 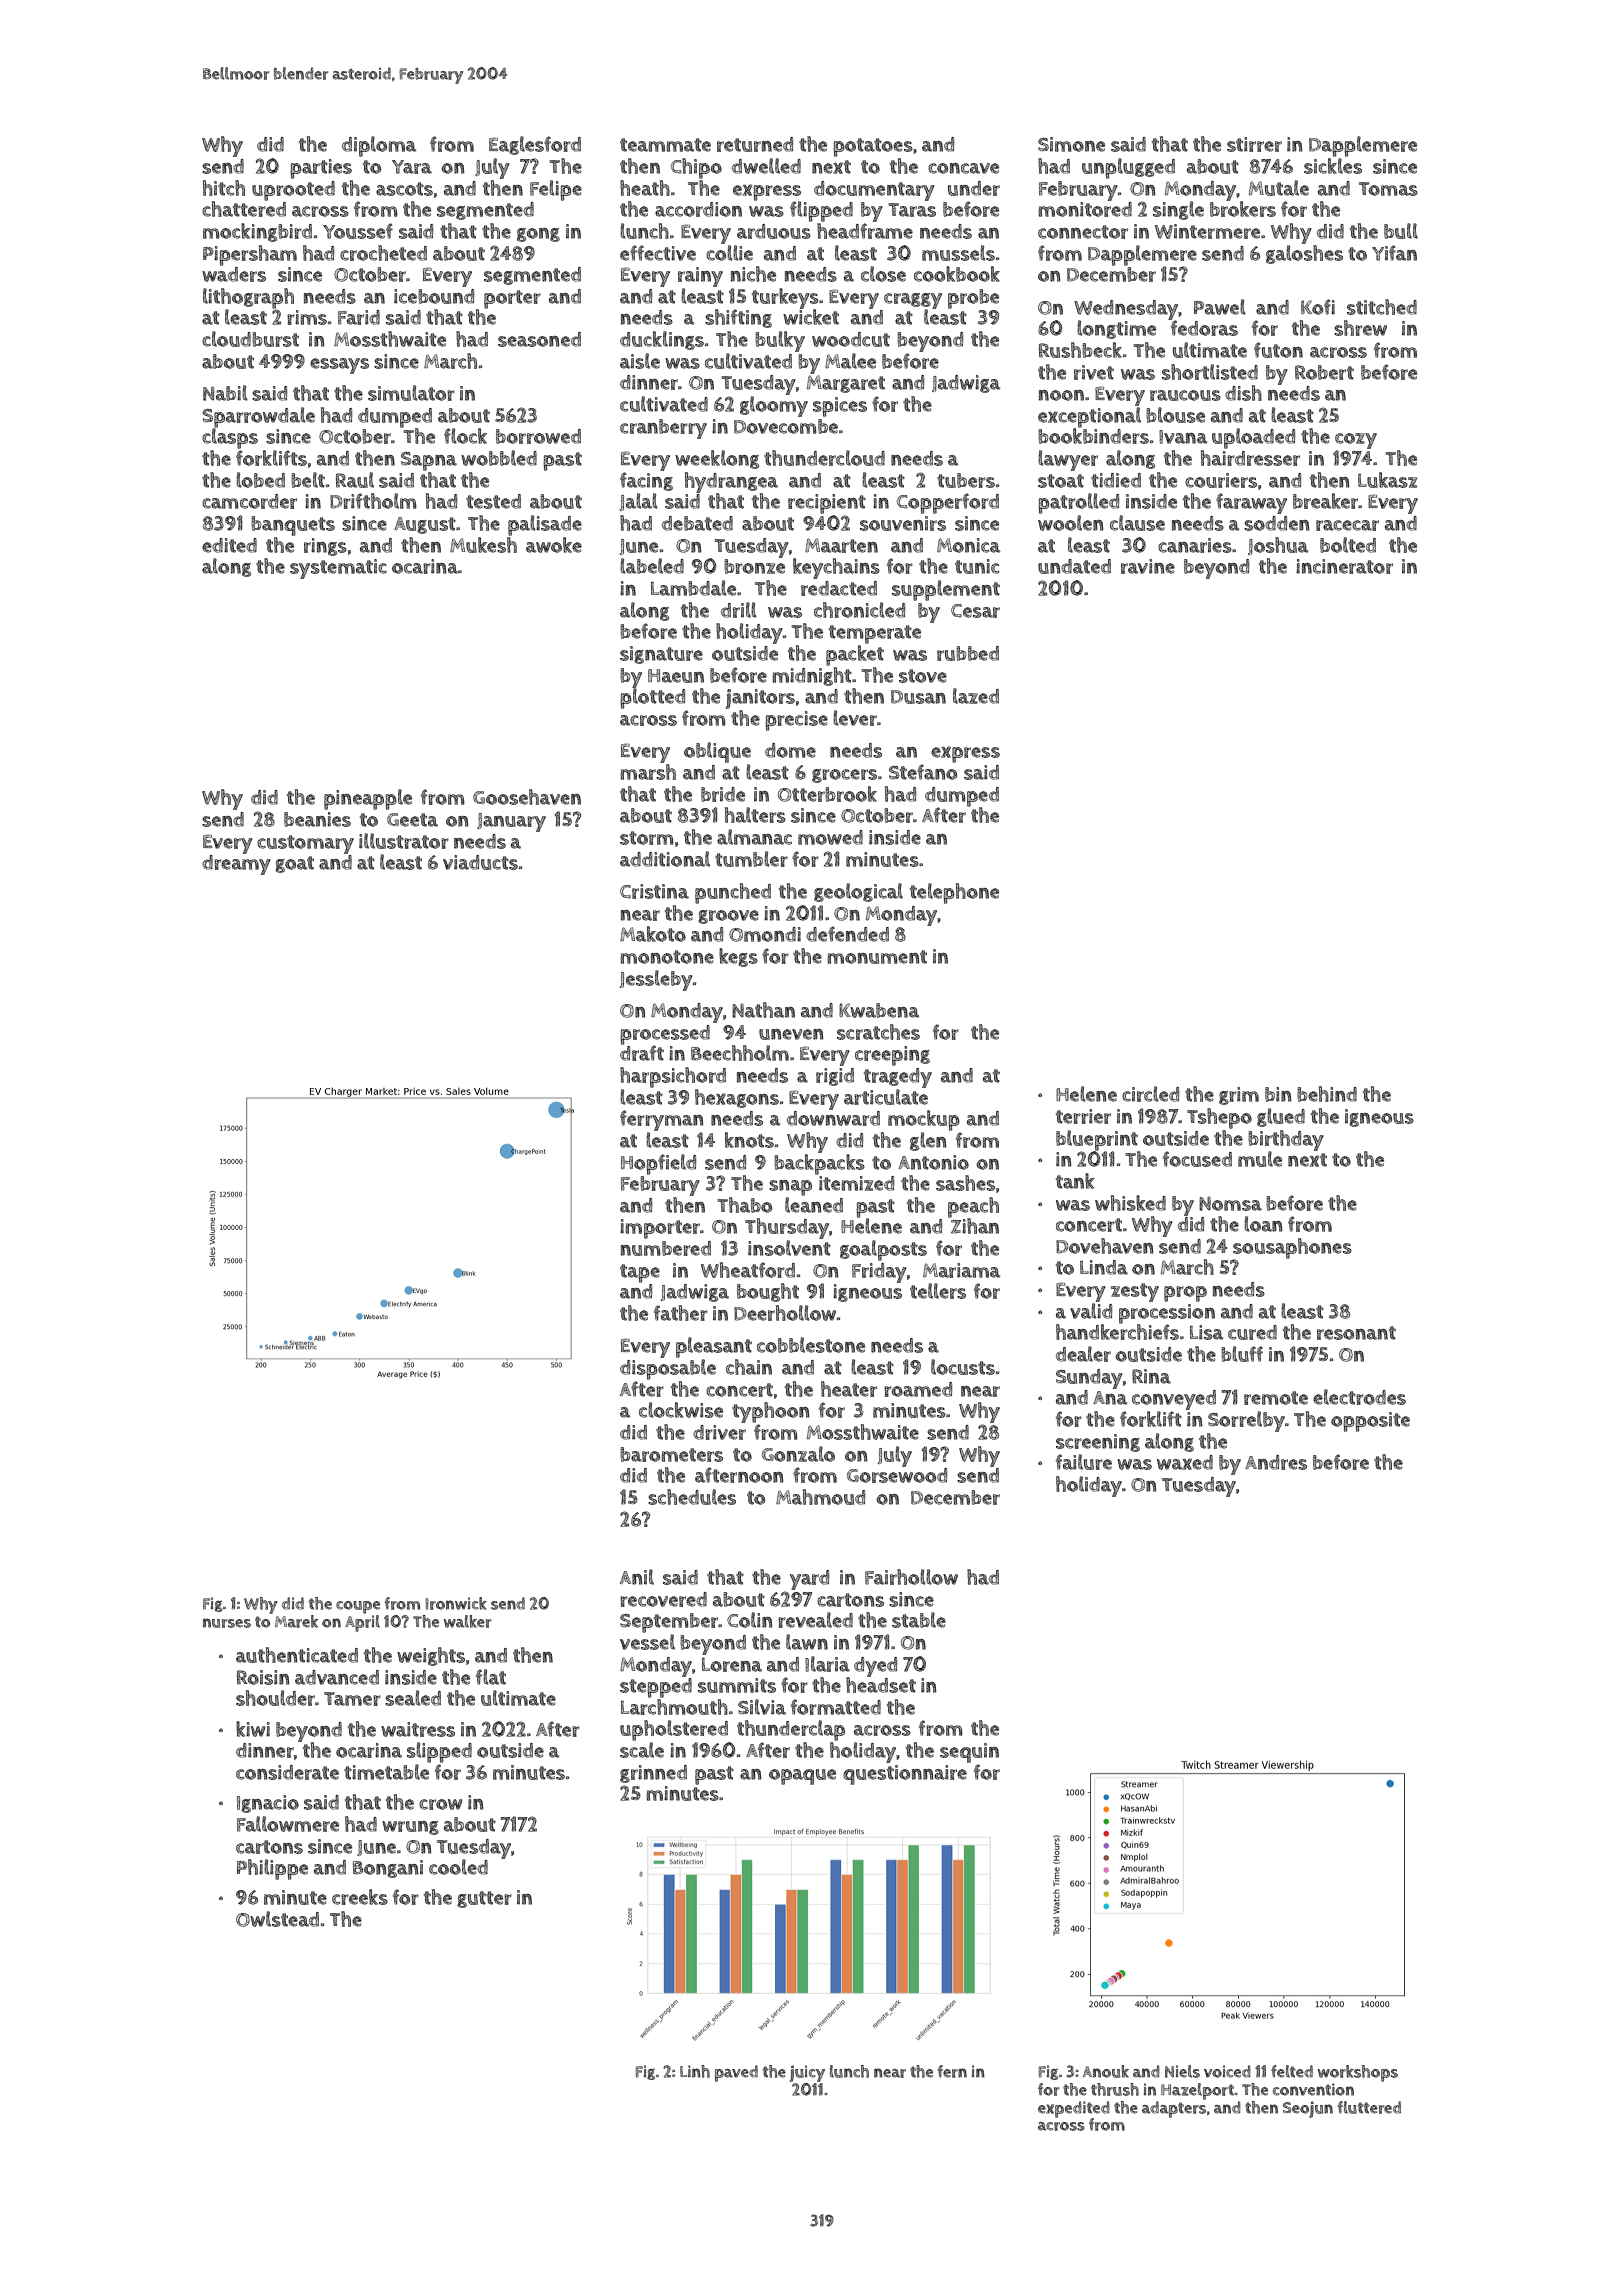 What do you see at coordinates (307, 317) in the document?
I see `rims` at bounding box center [307, 317].
